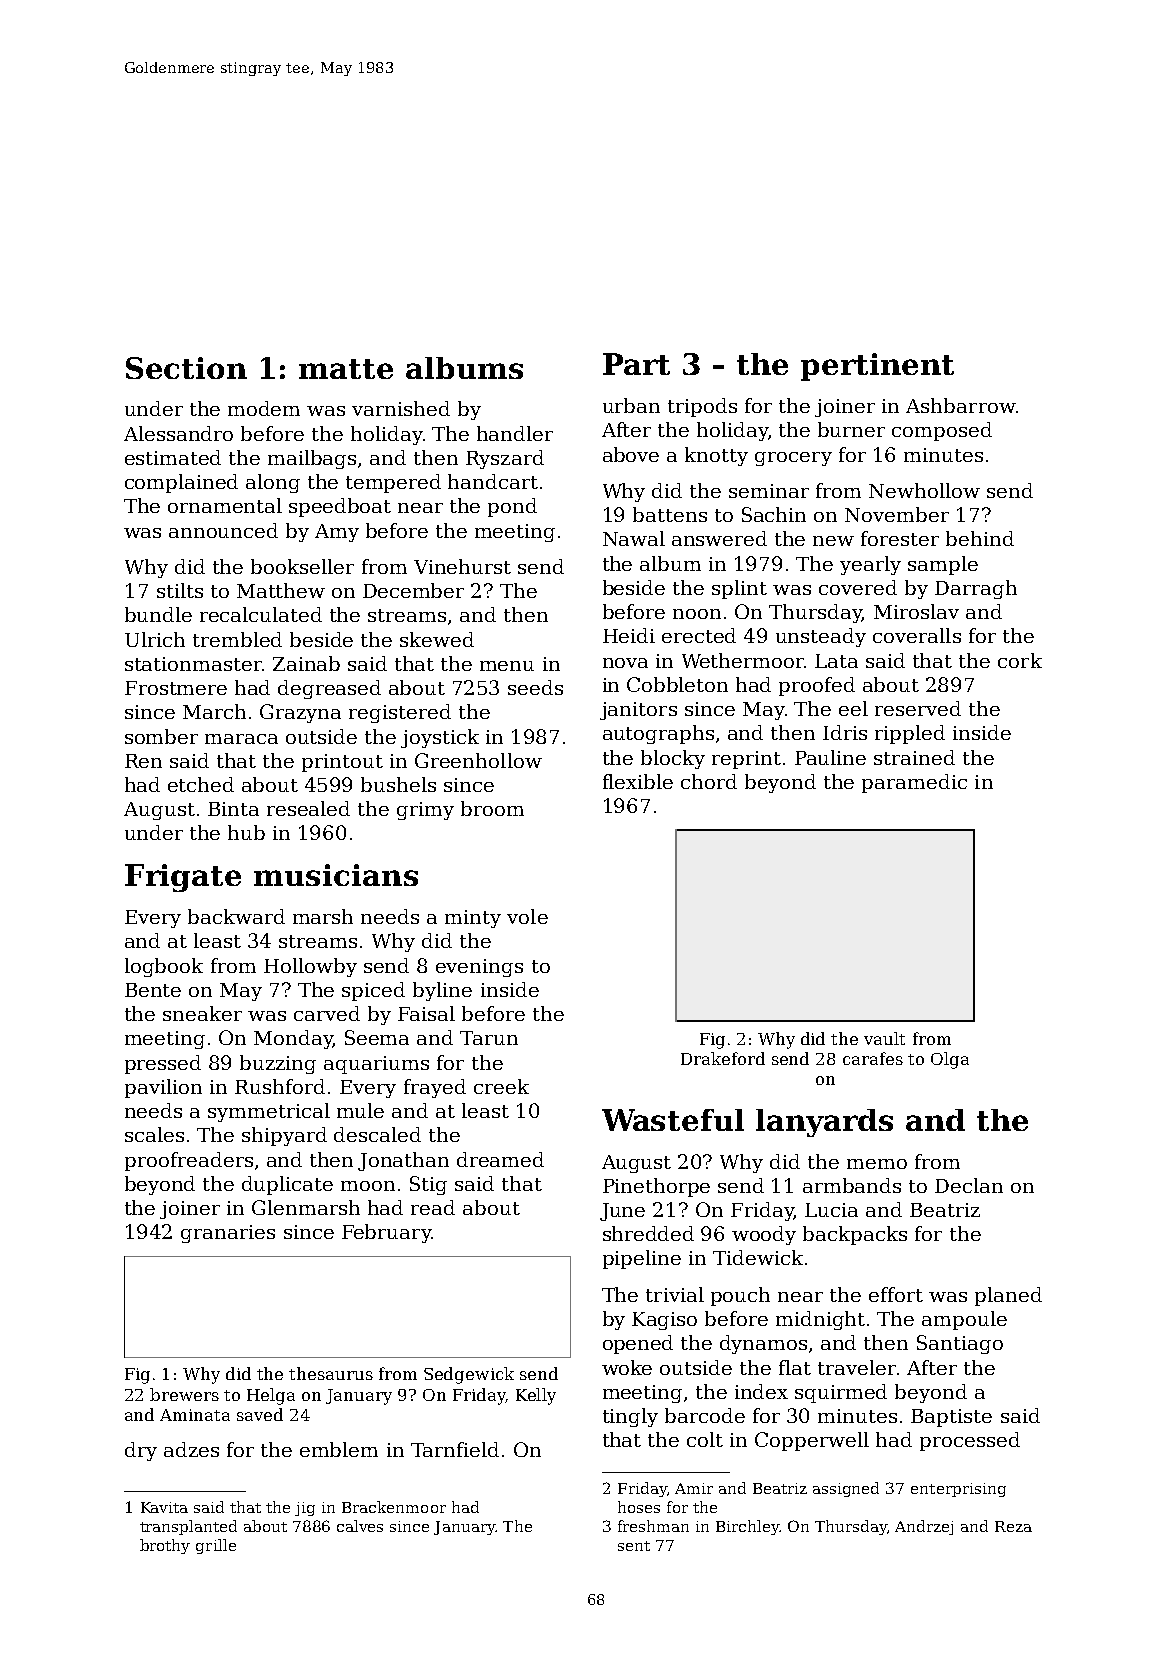 The width and height of the page is (1173, 1659). Describe the element at coordinates (877, 367) in the page. I see `pertinent` at that location.
